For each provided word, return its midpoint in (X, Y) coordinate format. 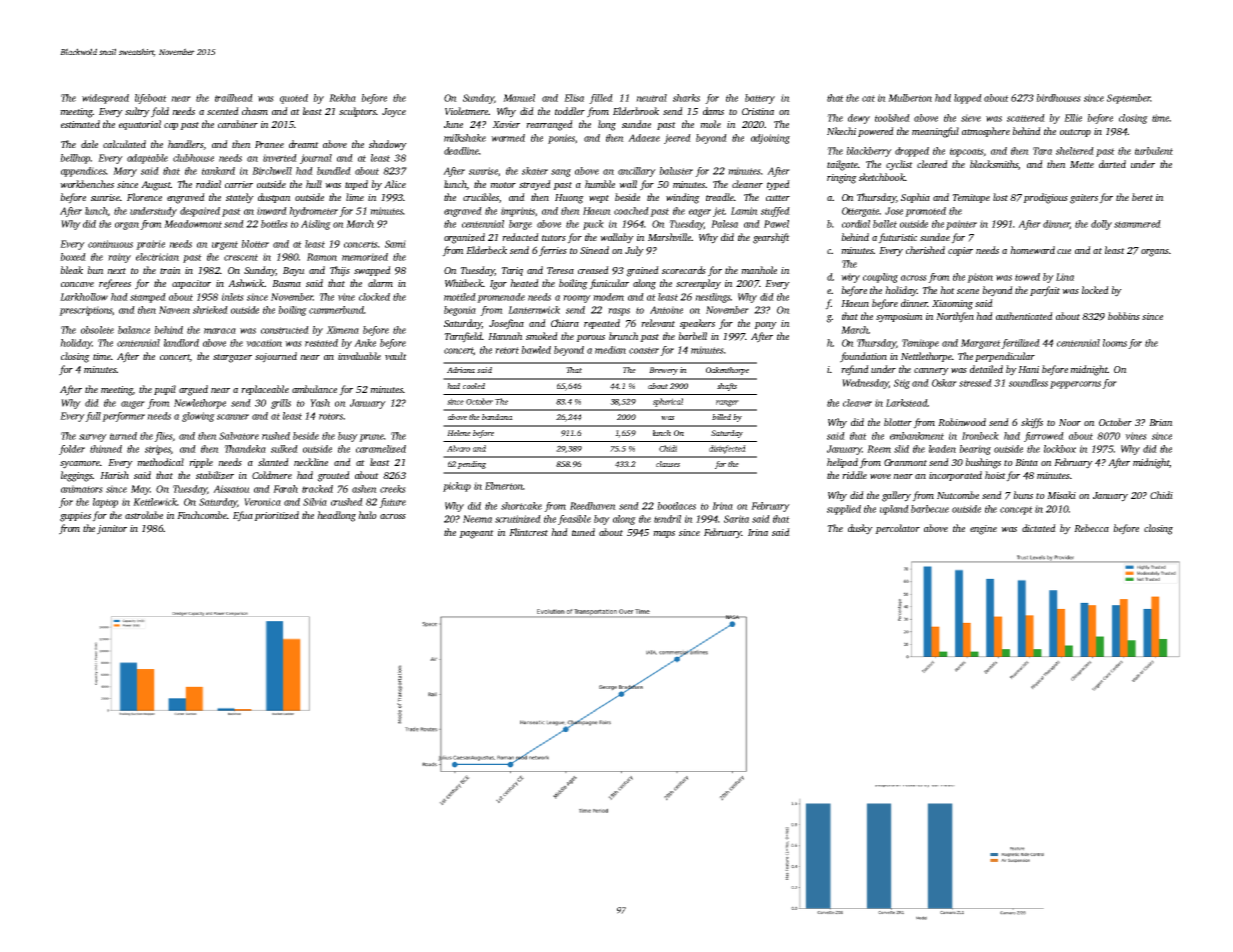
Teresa (560, 270)
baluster (676, 171)
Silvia (315, 502)
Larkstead (906, 403)
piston (980, 278)
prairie (150, 245)
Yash (320, 403)
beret (1142, 197)
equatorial (140, 125)
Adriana (461, 370)
